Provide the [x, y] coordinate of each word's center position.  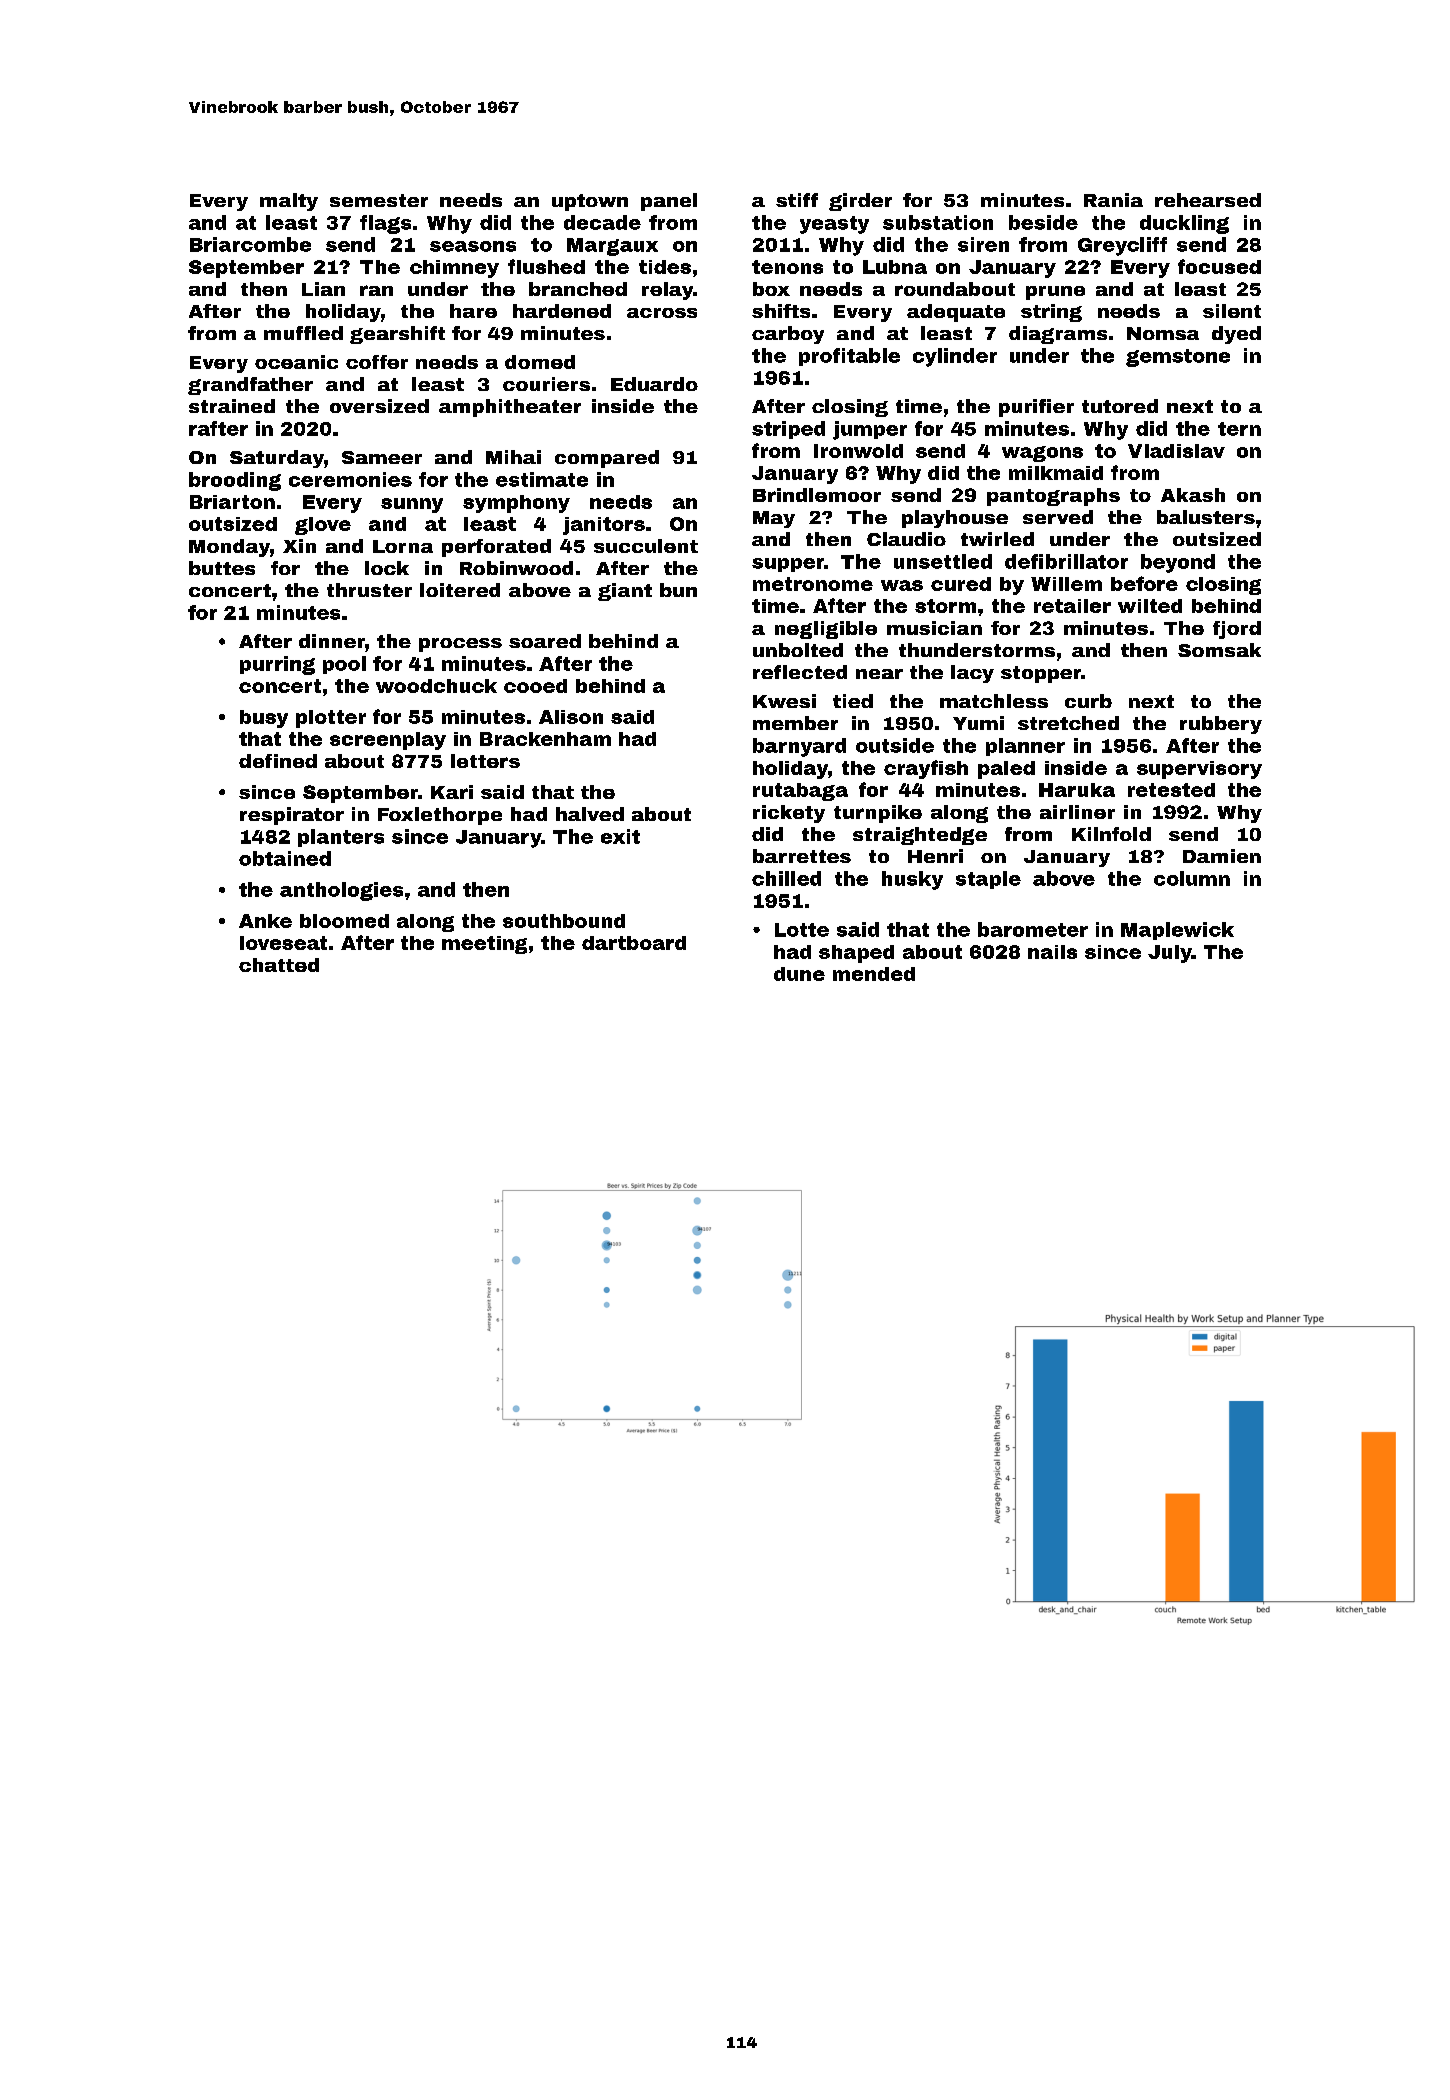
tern [1239, 429]
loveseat [283, 943]
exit [620, 836]
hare [473, 311]
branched [578, 289]
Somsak [1219, 650]
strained [232, 406]
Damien [1222, 856]
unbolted [798, 650]
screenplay [388, 741]
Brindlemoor [817, 495]
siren [983, 244]
